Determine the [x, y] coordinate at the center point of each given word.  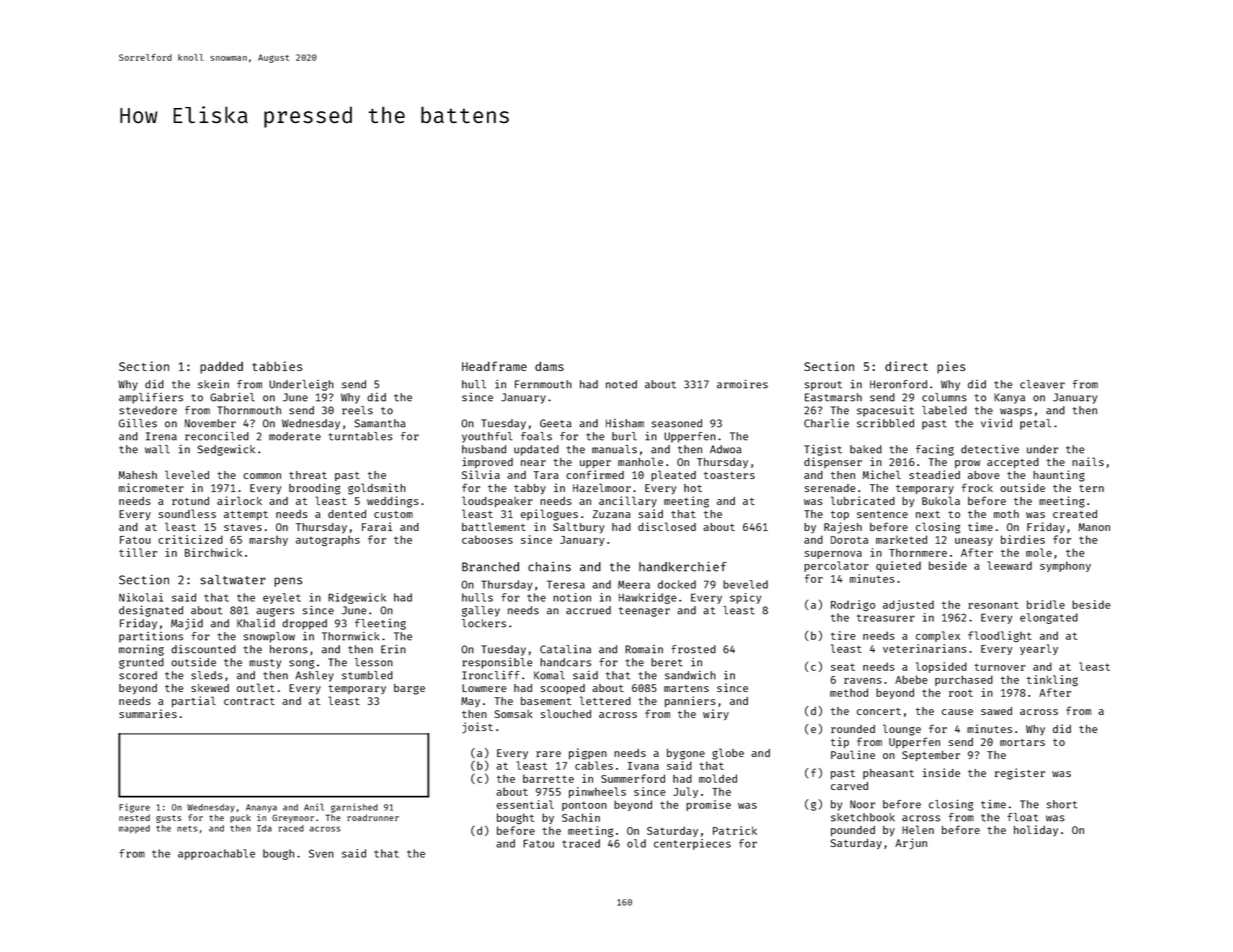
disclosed [667, 526]
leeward [1009, 565]
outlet [256, 687]
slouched [566, 713]
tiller [138, 552]
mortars [1022, 742]
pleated [673, 475]
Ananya [261, 808]
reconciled [217, 436]
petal [1035, 424]
